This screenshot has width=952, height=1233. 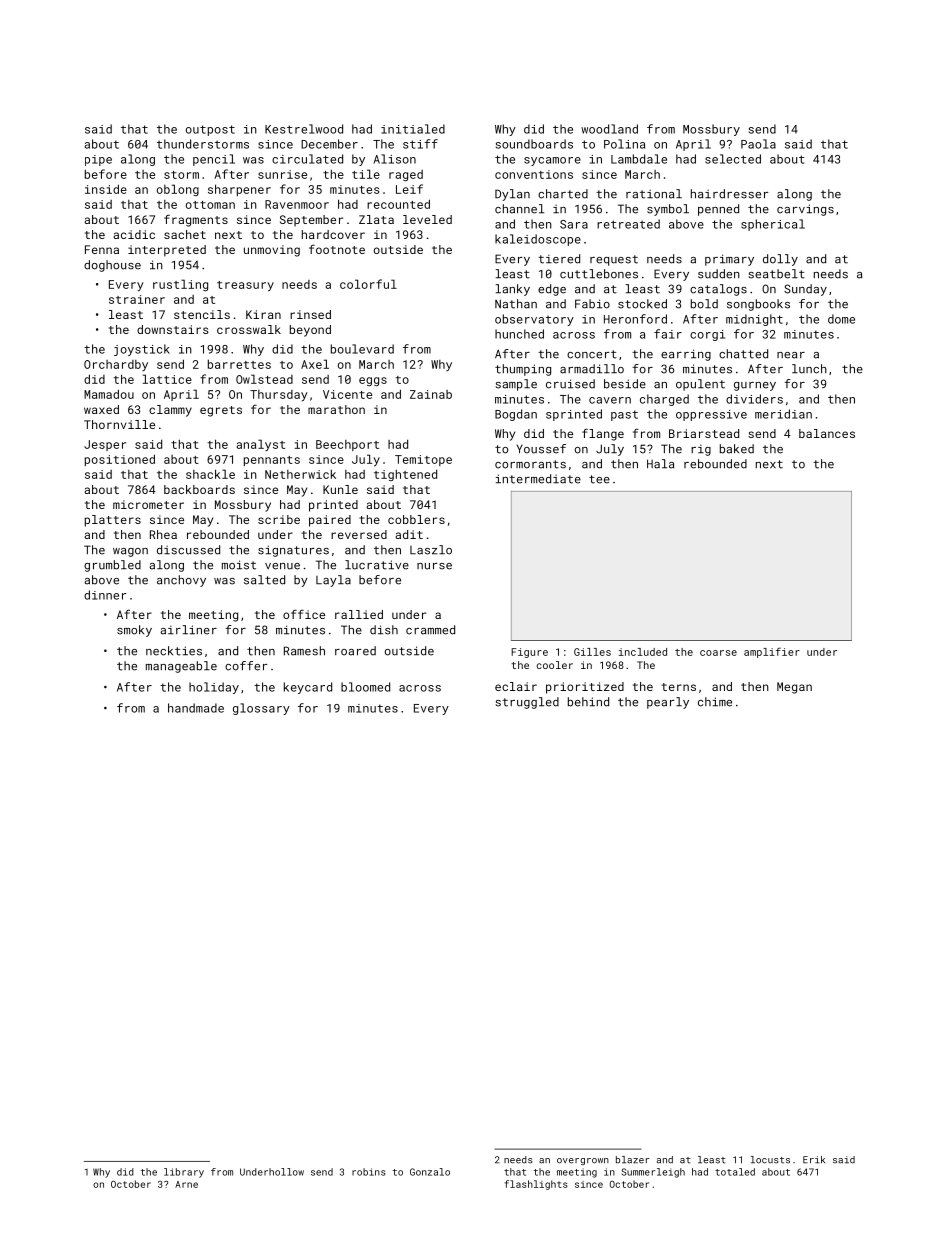 What do you see at coordinates (536, 1185) in the screenshot?
I see `flashlights` at bounding box center [536, 1185].
